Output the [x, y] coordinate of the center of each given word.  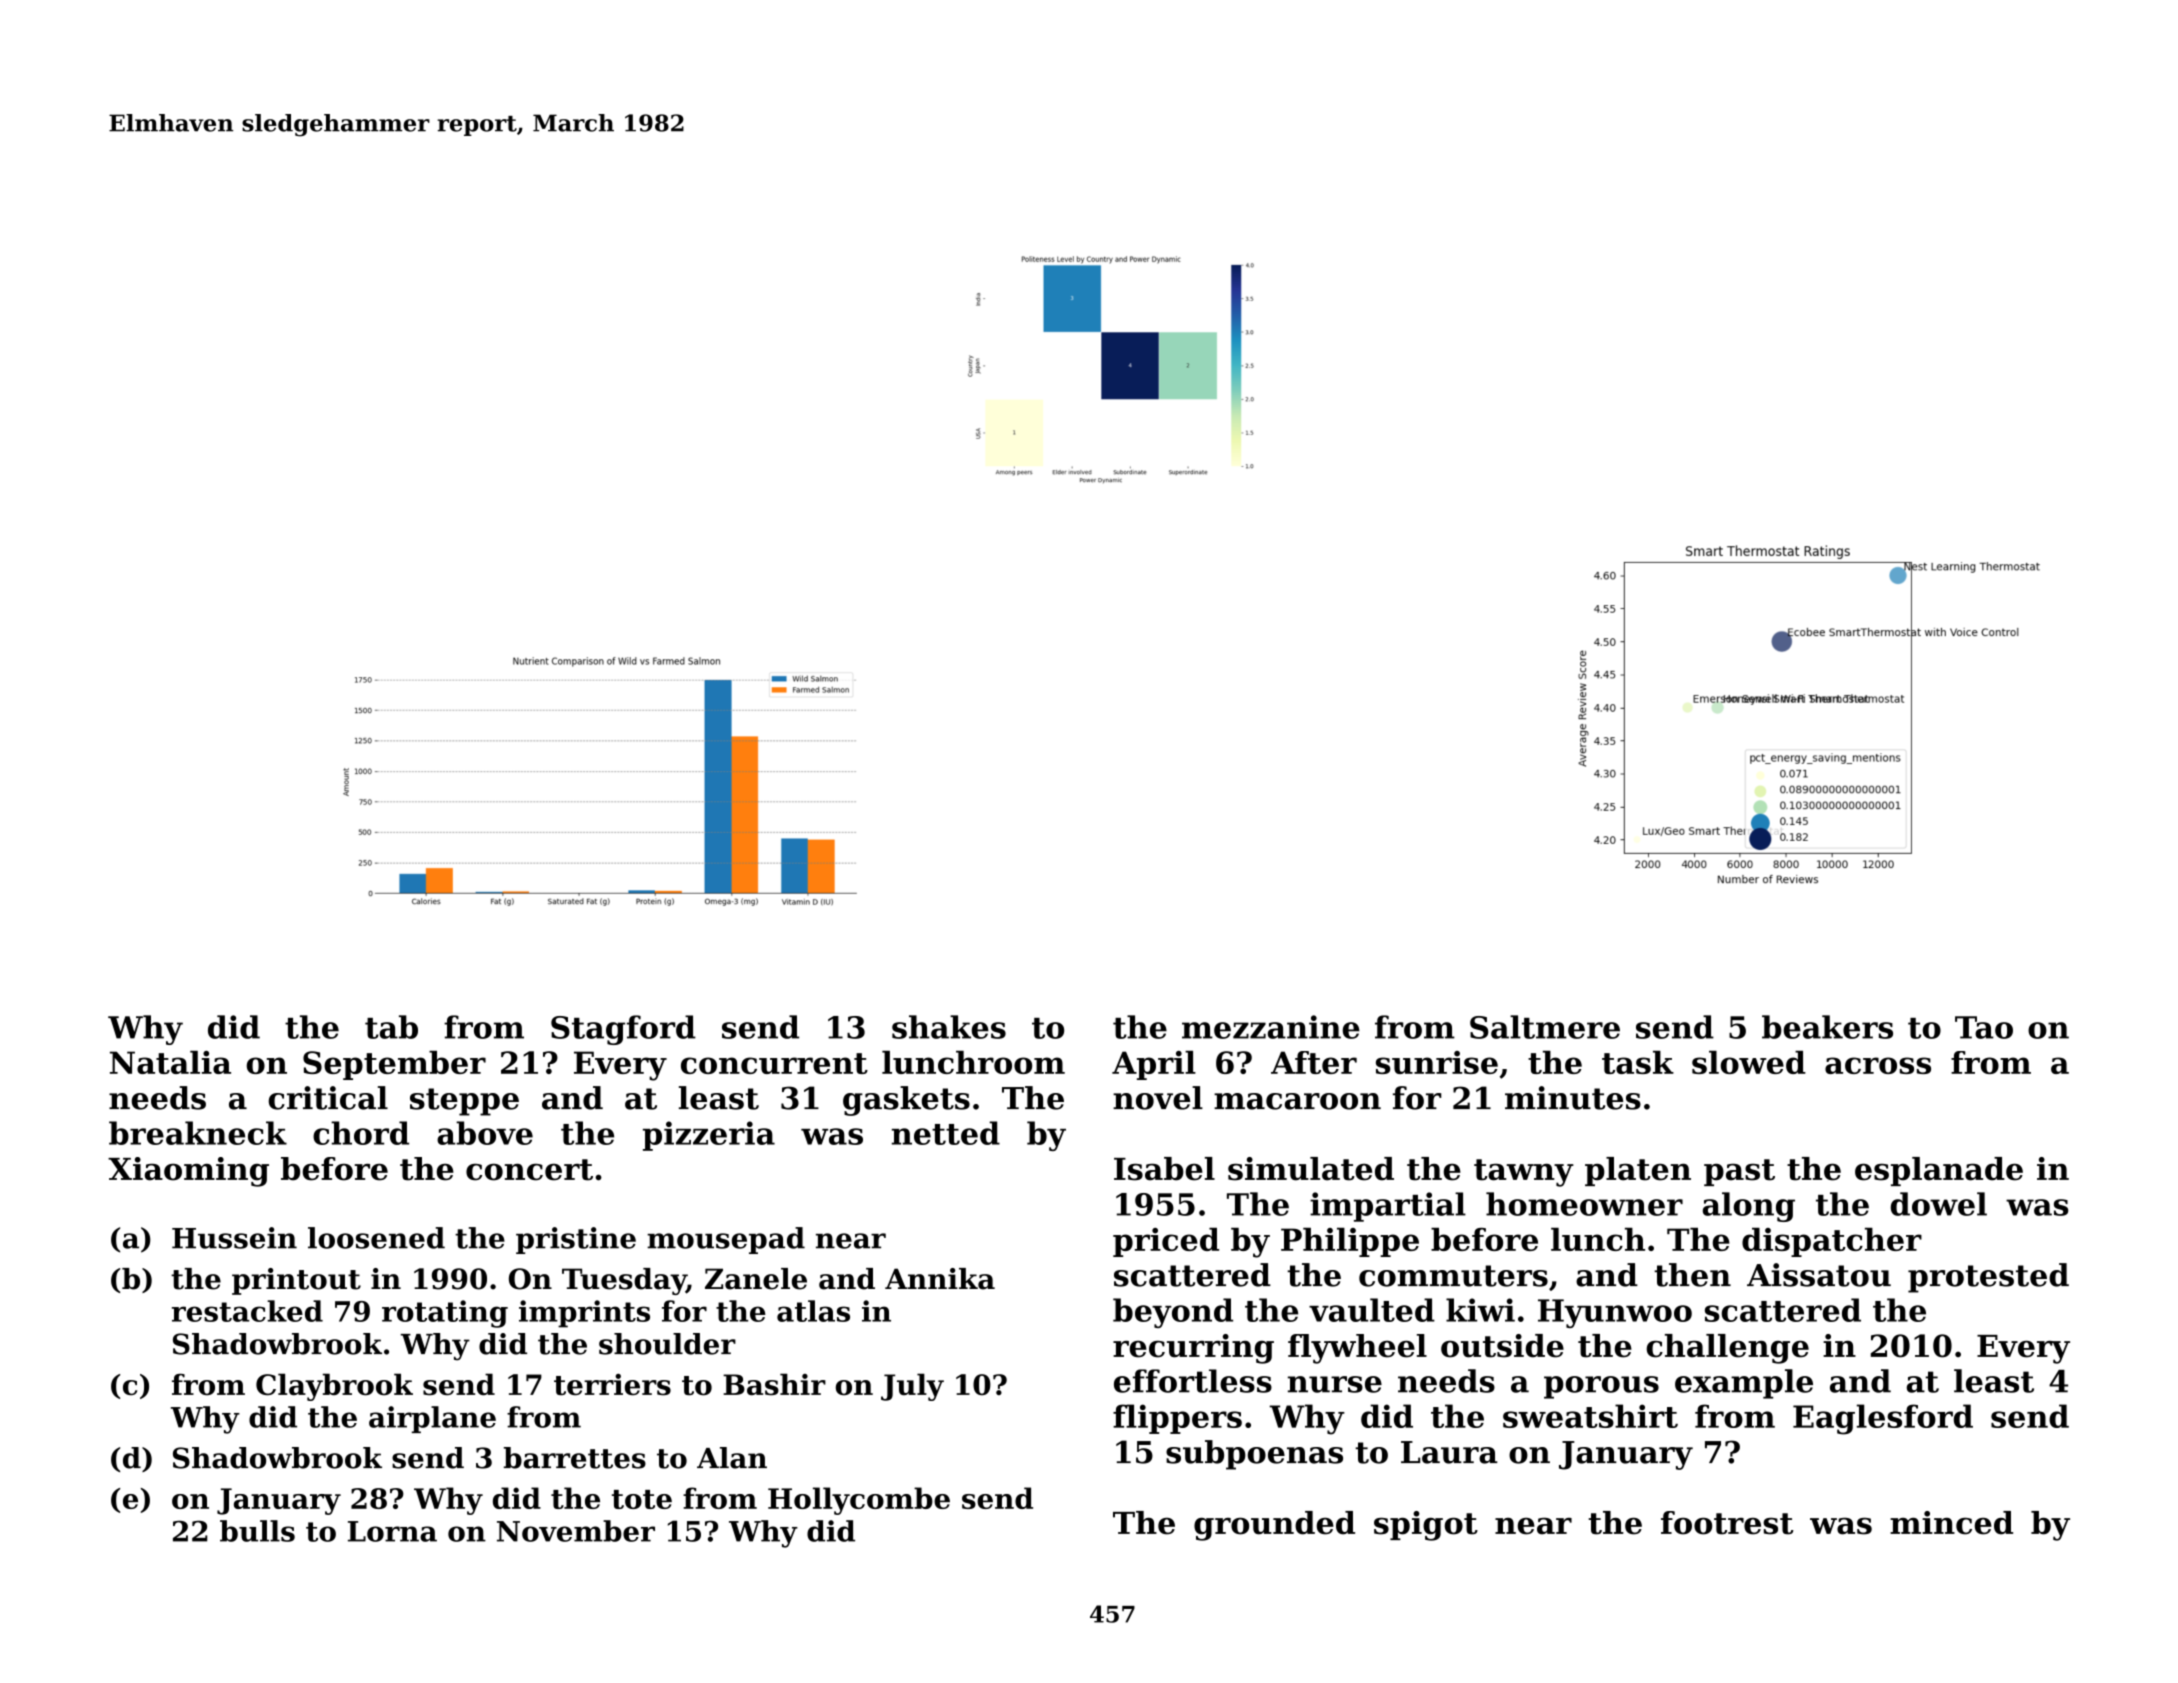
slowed [1749, 1062]
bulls [257, 1531]
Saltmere [1545, 1027]
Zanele [756, 1279]
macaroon [1297, 1101]
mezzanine [1271, 1027]
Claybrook [334, 1387]
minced [1951, 1523]
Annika [940, 1279]
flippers [1177, 1419]
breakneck [198, 1133]
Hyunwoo [1615, 1313]
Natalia [170, 1062]
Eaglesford [1883, 1419]
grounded [1274, 1526]
